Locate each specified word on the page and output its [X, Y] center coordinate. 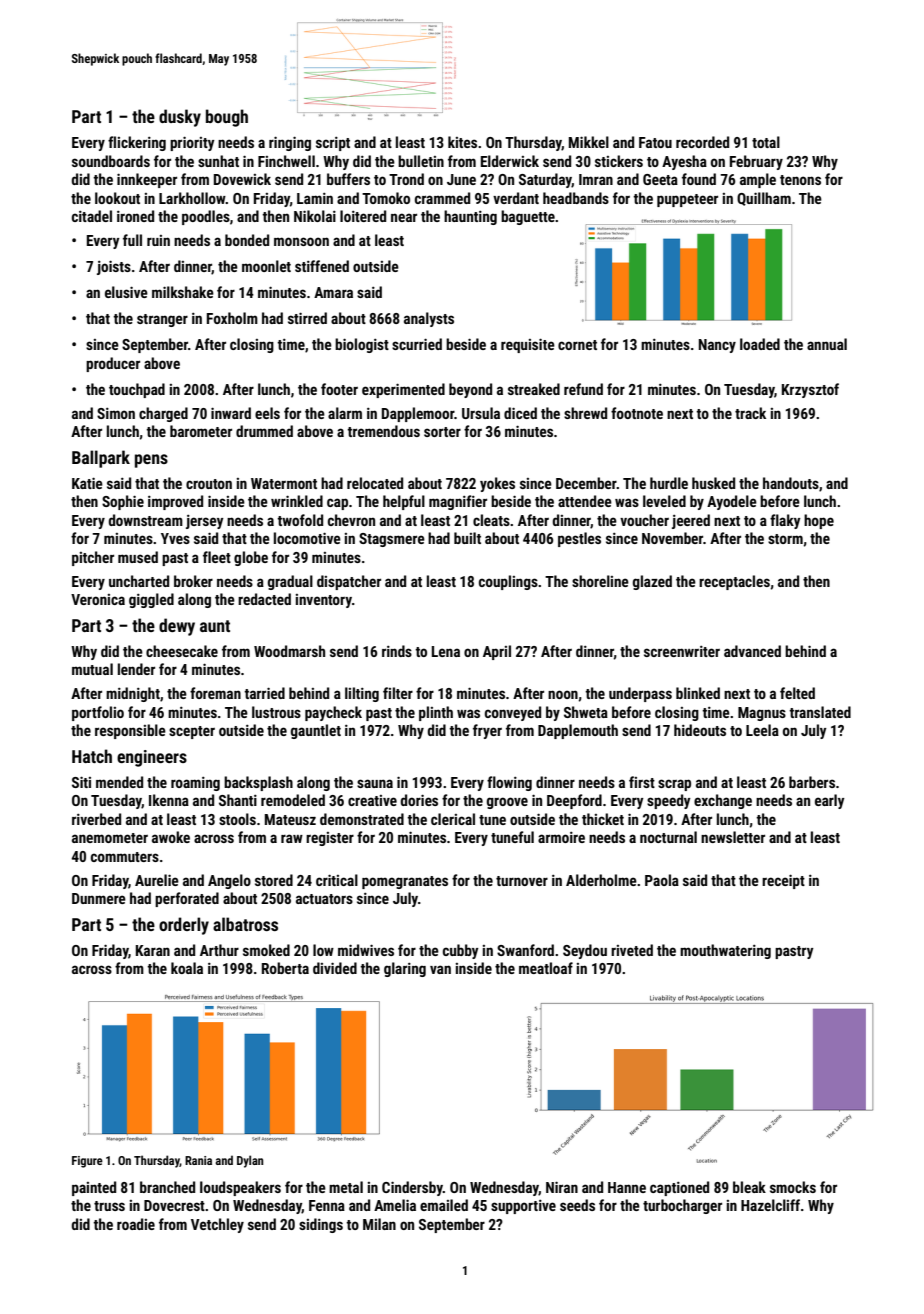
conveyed [513, 713]
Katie [87, 483]
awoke [171, 837]
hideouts [700, 730]
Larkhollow [192, 198]
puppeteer [687, 200]
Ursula [481, 413]
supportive [523, 1207]
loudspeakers [240, 1188]
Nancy [717, 346]
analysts [429, 319]
